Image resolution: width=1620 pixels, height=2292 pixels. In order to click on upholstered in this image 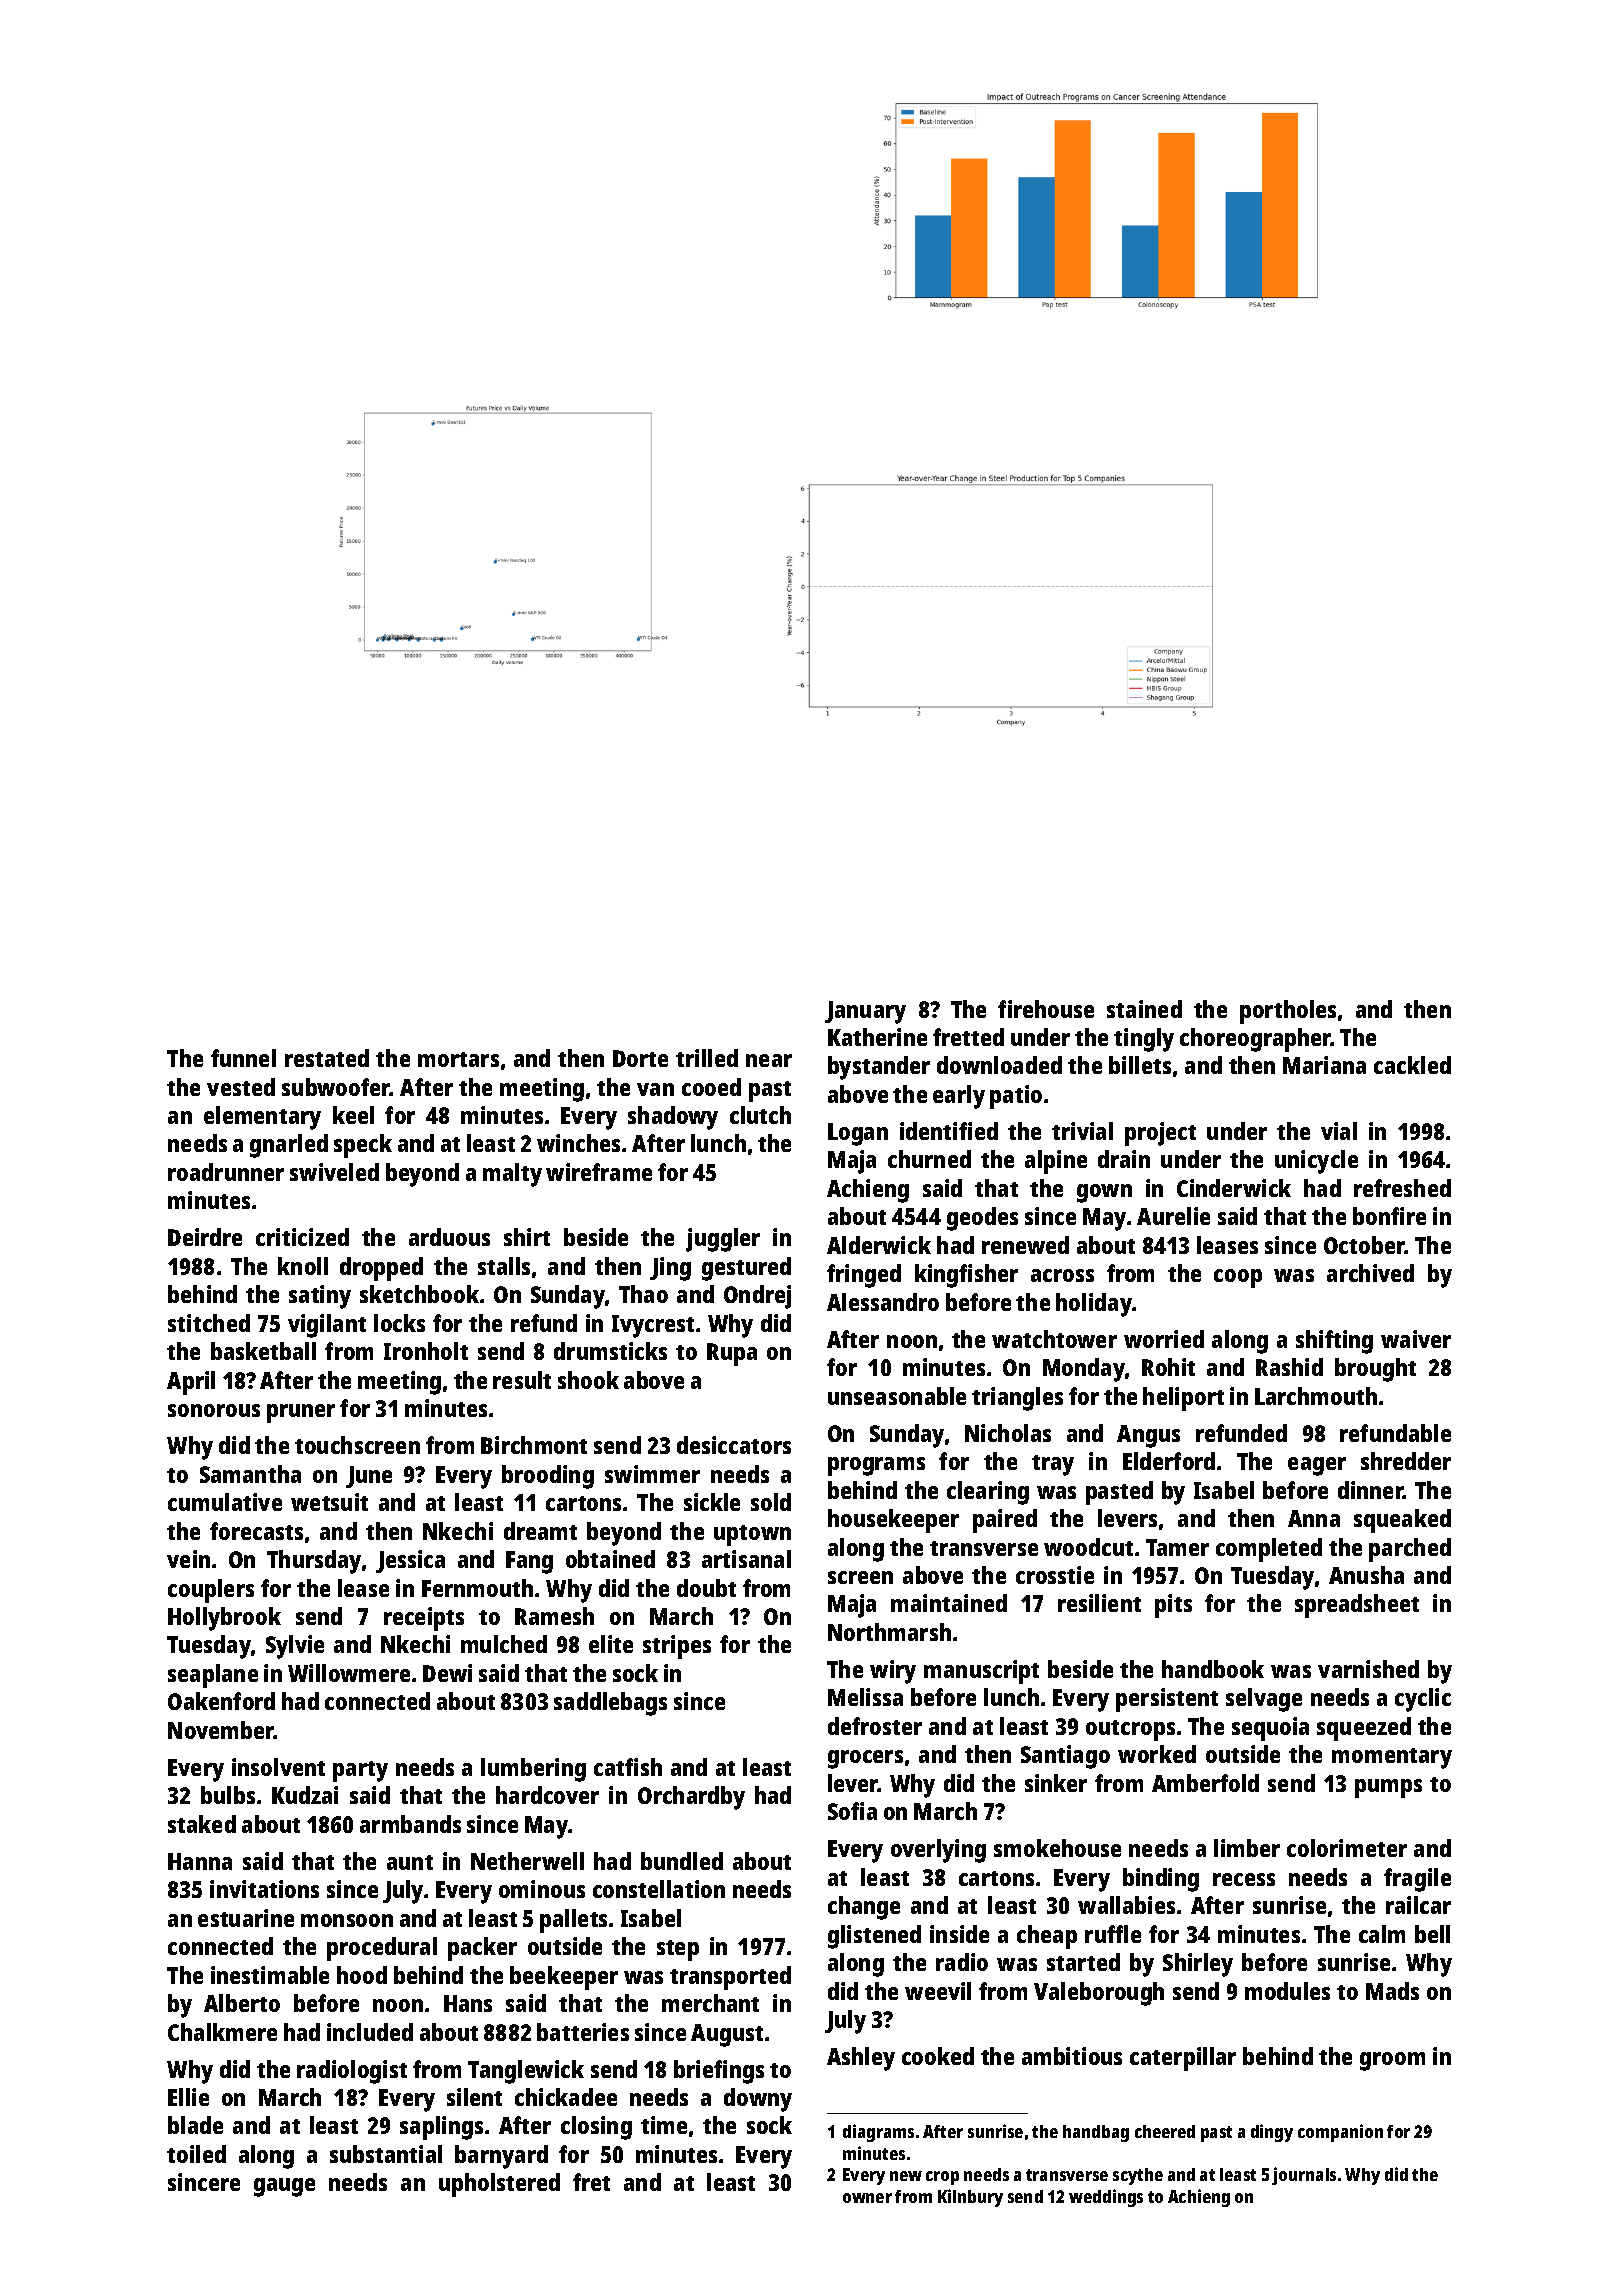, I will do `click(499, 2185)`.
